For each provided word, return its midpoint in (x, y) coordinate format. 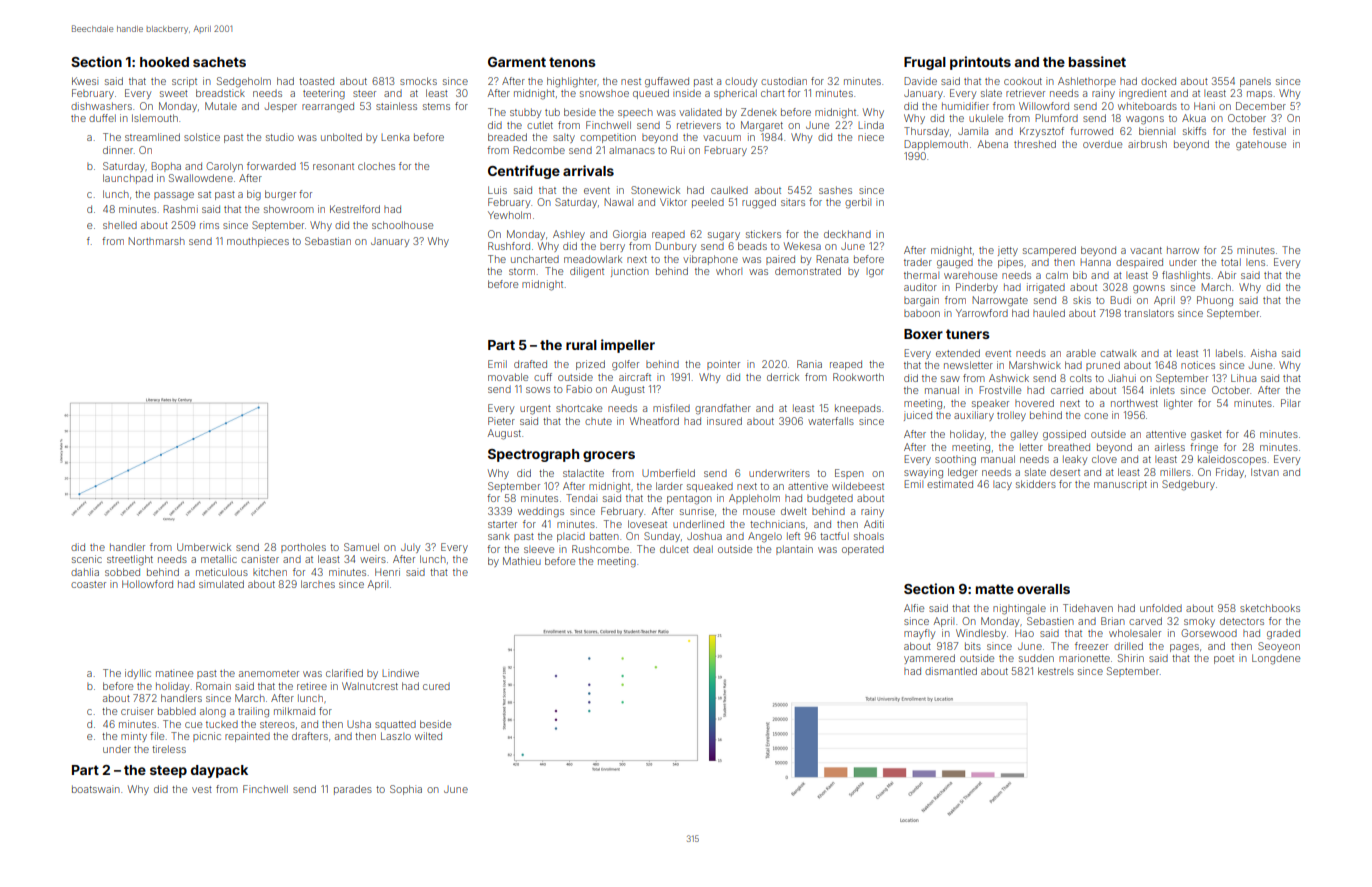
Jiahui (1122, 378)
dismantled (951, 671)
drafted (530, 364)
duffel (102, 118)
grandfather (723, 409)
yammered (929, 659)
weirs (373, 559)
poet (1224, 659)
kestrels (1056, 671)
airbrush (1147, 144)
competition (608, 138)
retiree (312, 686)
